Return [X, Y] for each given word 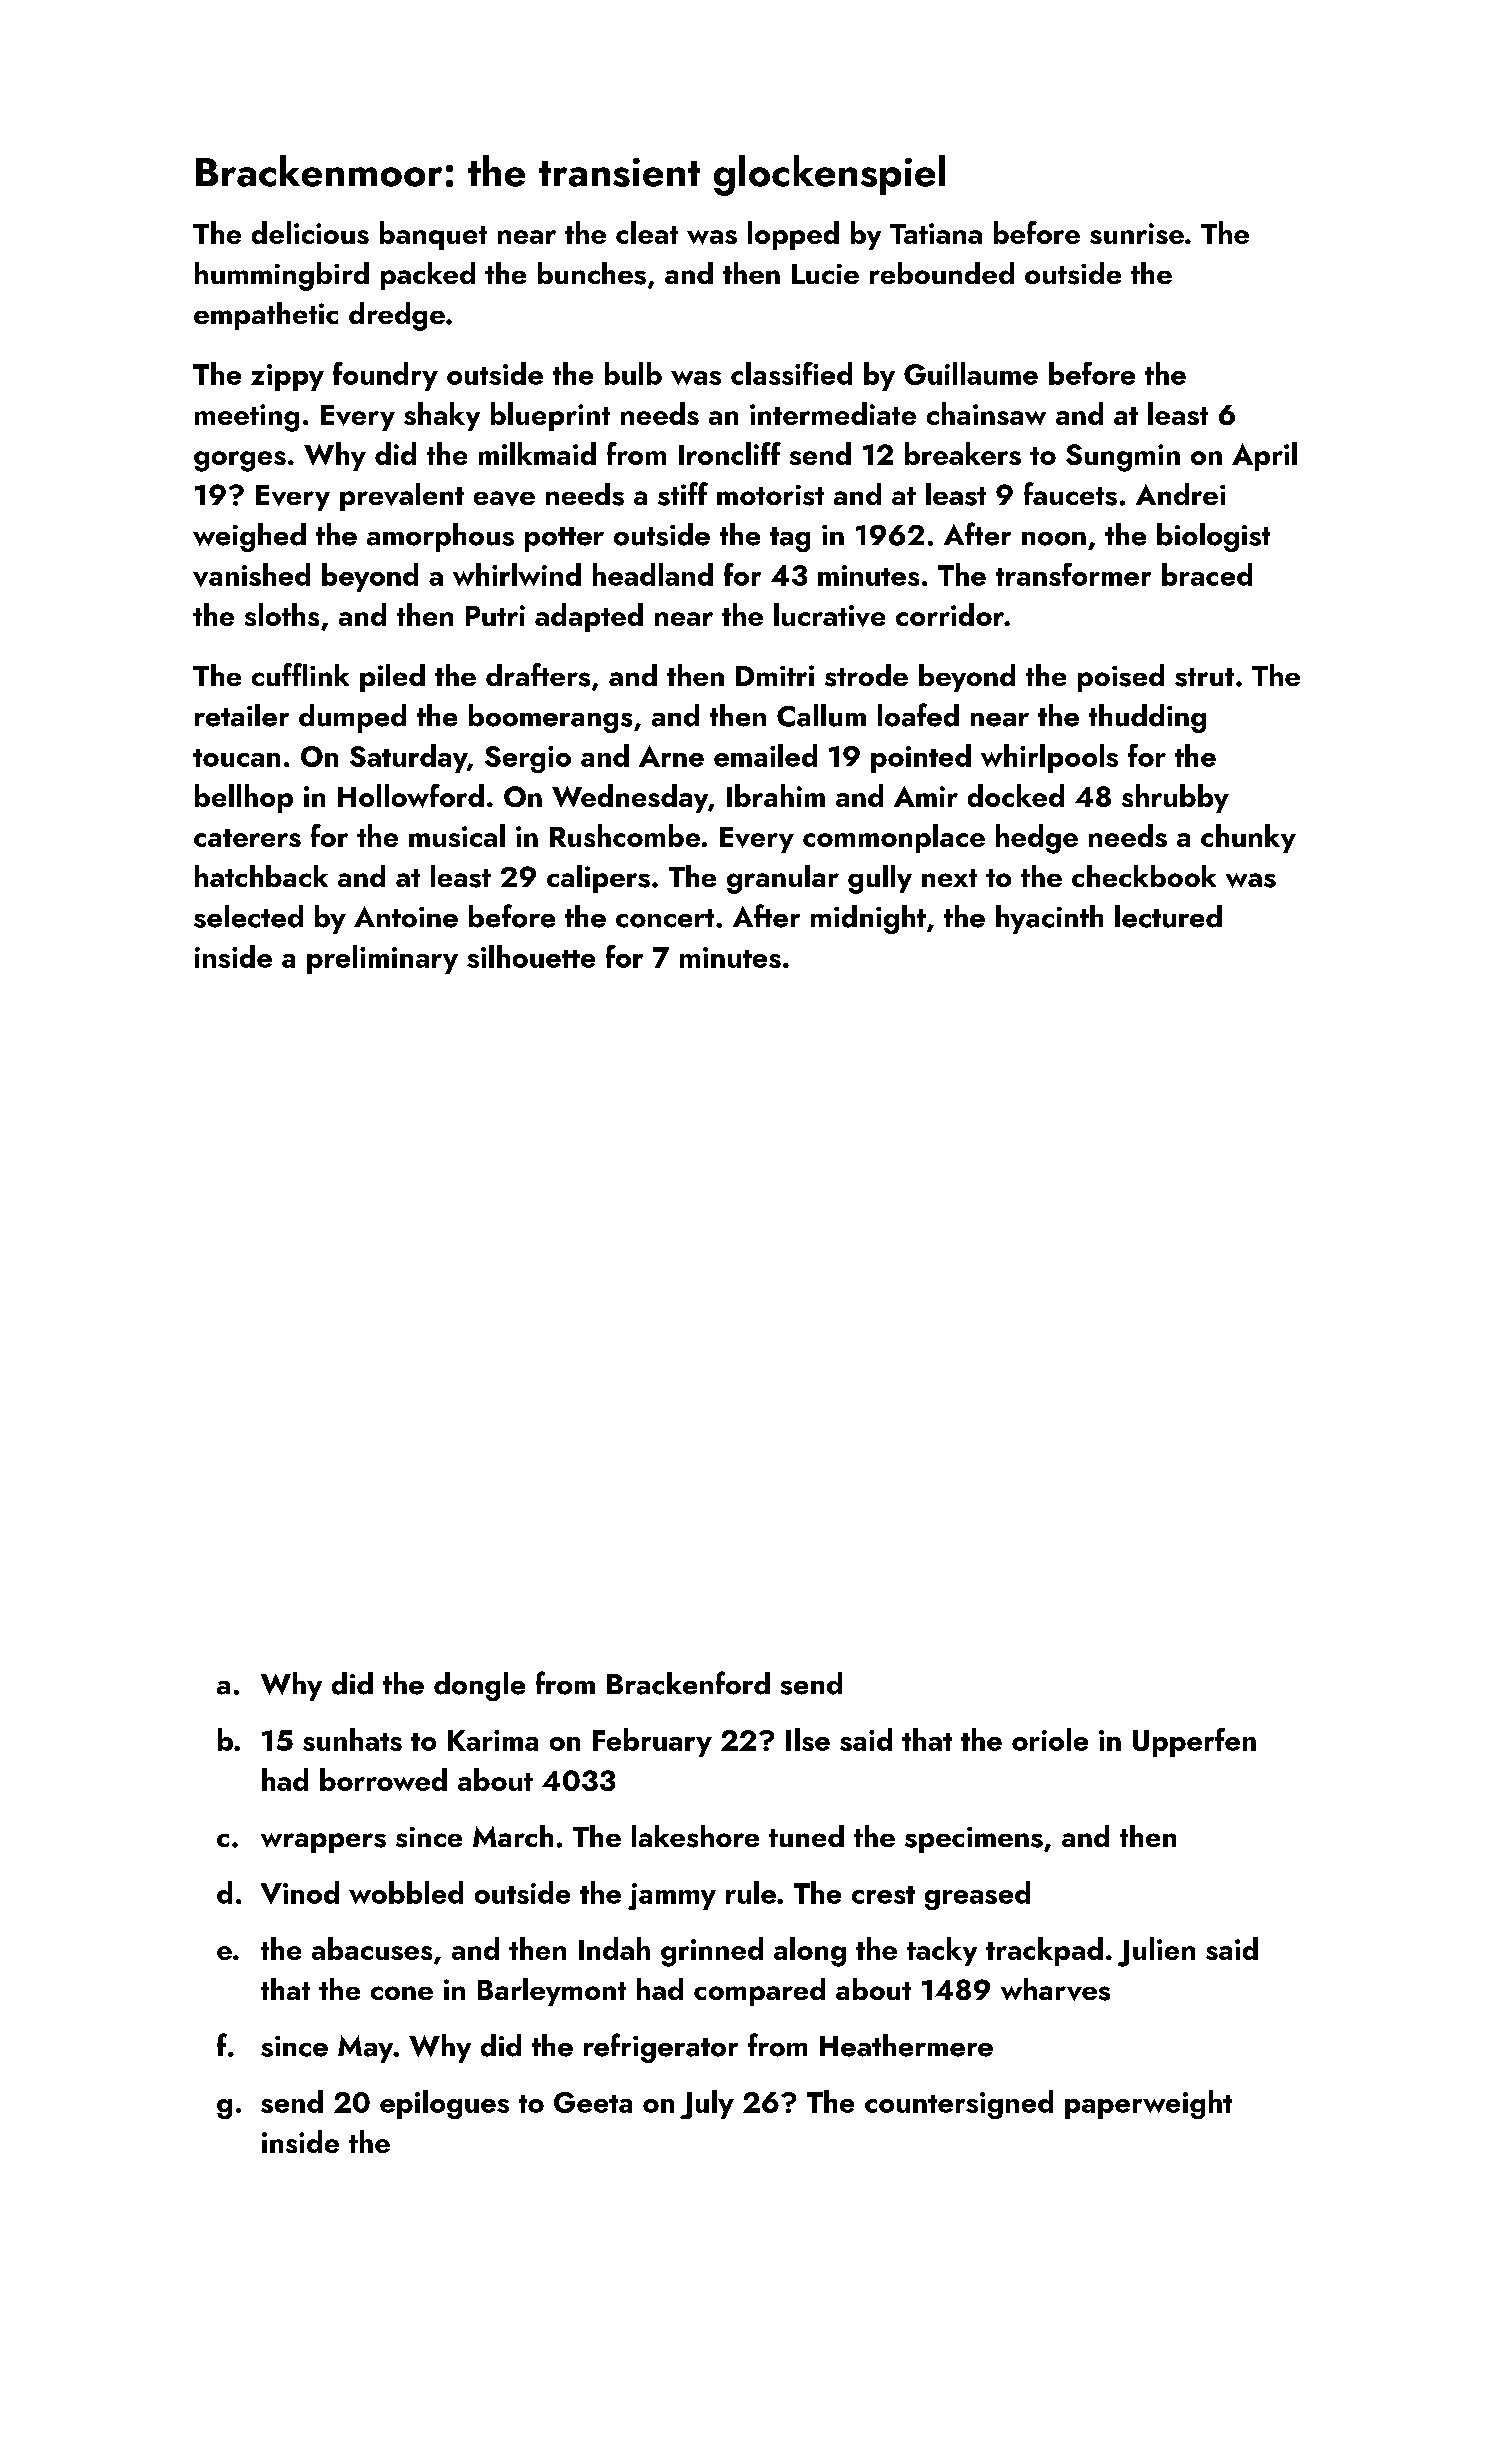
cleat [647, 232]
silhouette [531, 956]
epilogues [444, 2104]
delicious [310, 232]
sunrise [1137, 233]
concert [665, 918]
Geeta [593, 2102]
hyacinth [1049, 919]
